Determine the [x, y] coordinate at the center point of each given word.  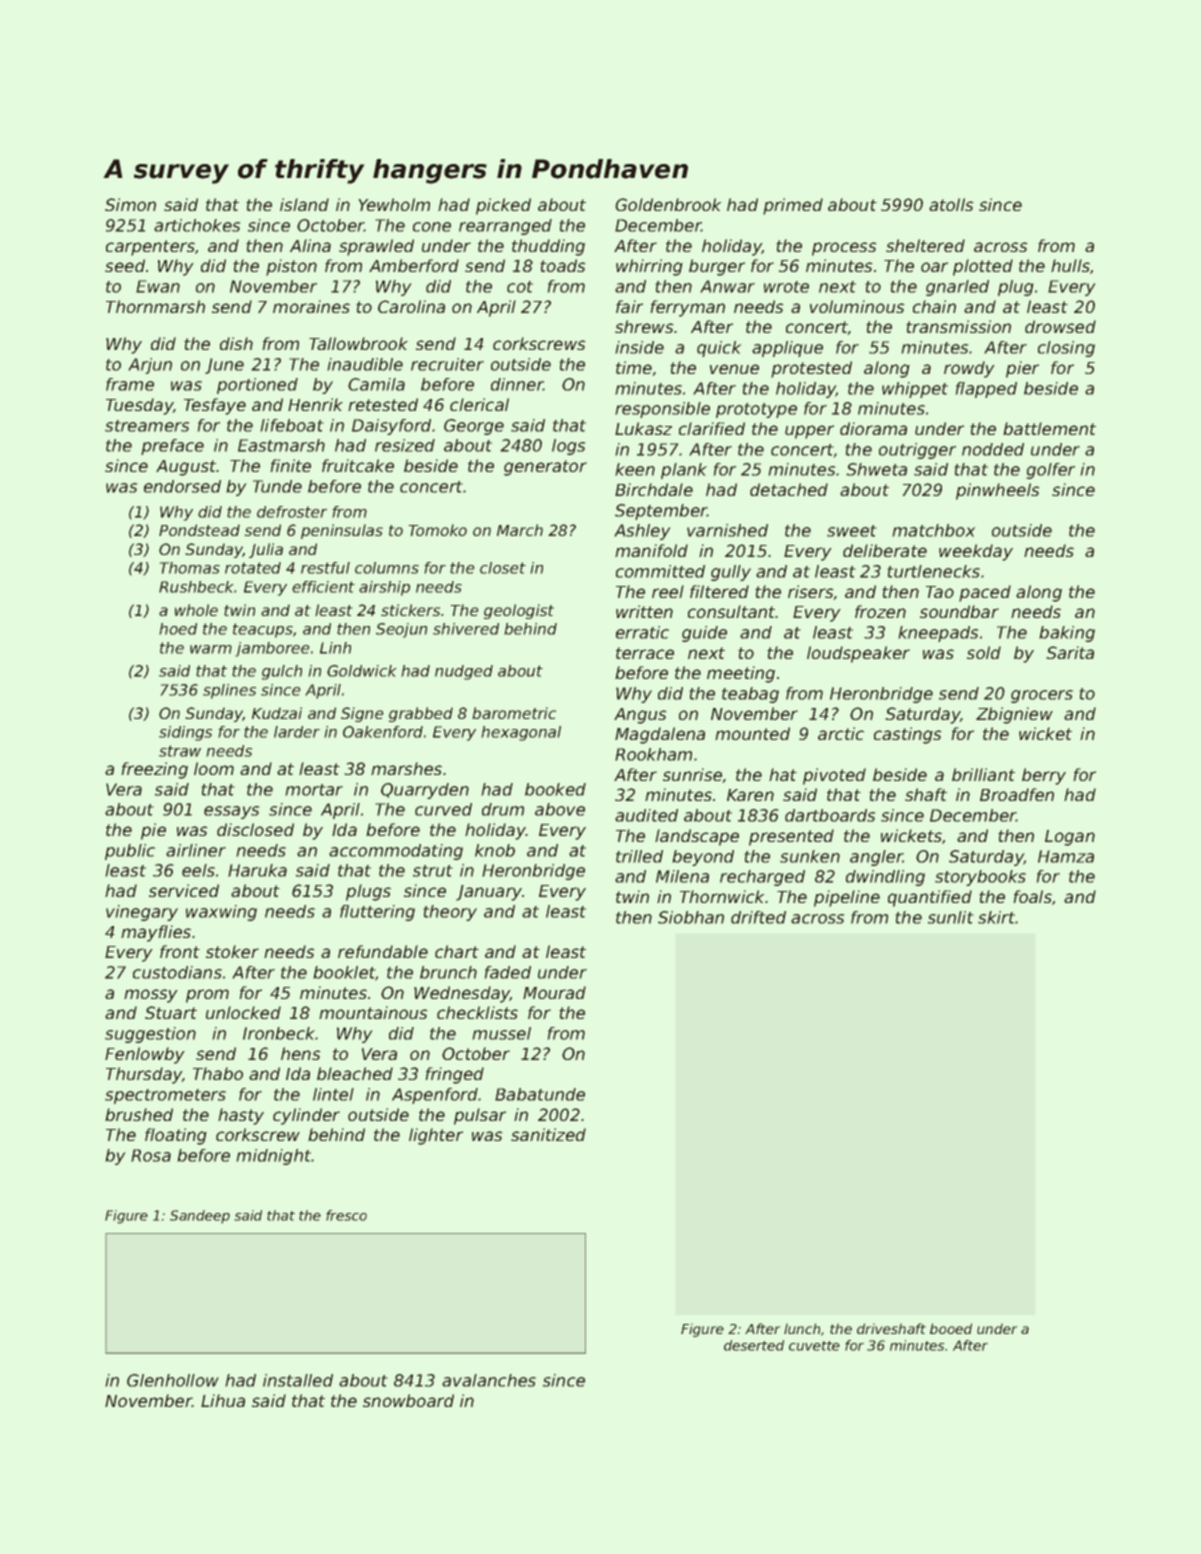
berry [1044, 776]
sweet [852, 531]
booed [951, 1328]
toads [563, 265]
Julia [266, 550]
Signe [362, 714]
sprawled [376, 247]
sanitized [548, 1134]
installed [298, 1380]
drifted [758, 917]
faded [507, 972]
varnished [727, 530]
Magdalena [660, 735]
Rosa [151, 1155]
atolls [951, 204]
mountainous [373, 1012]
